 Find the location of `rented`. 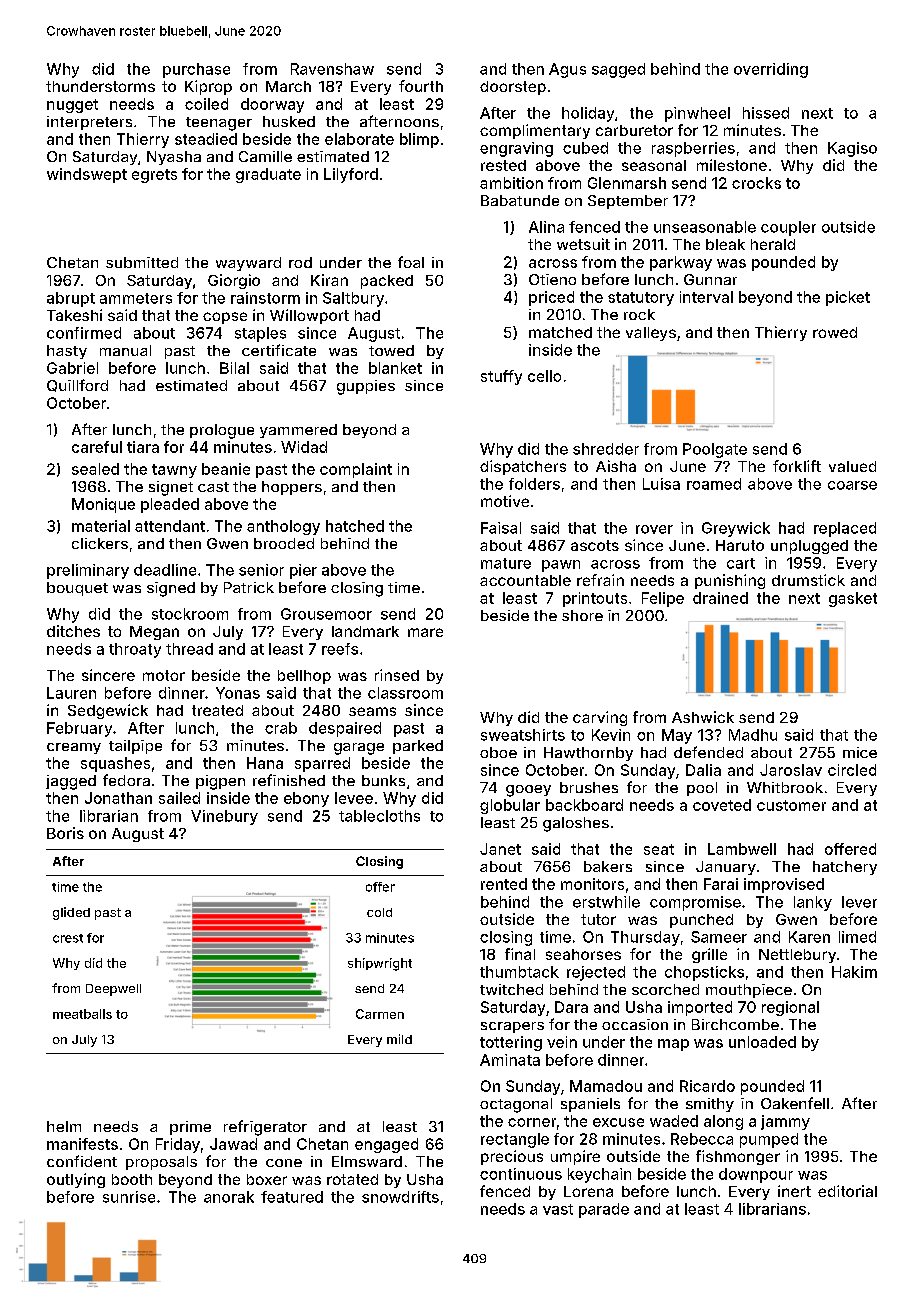

rented is located at coordinates (504, 884).
